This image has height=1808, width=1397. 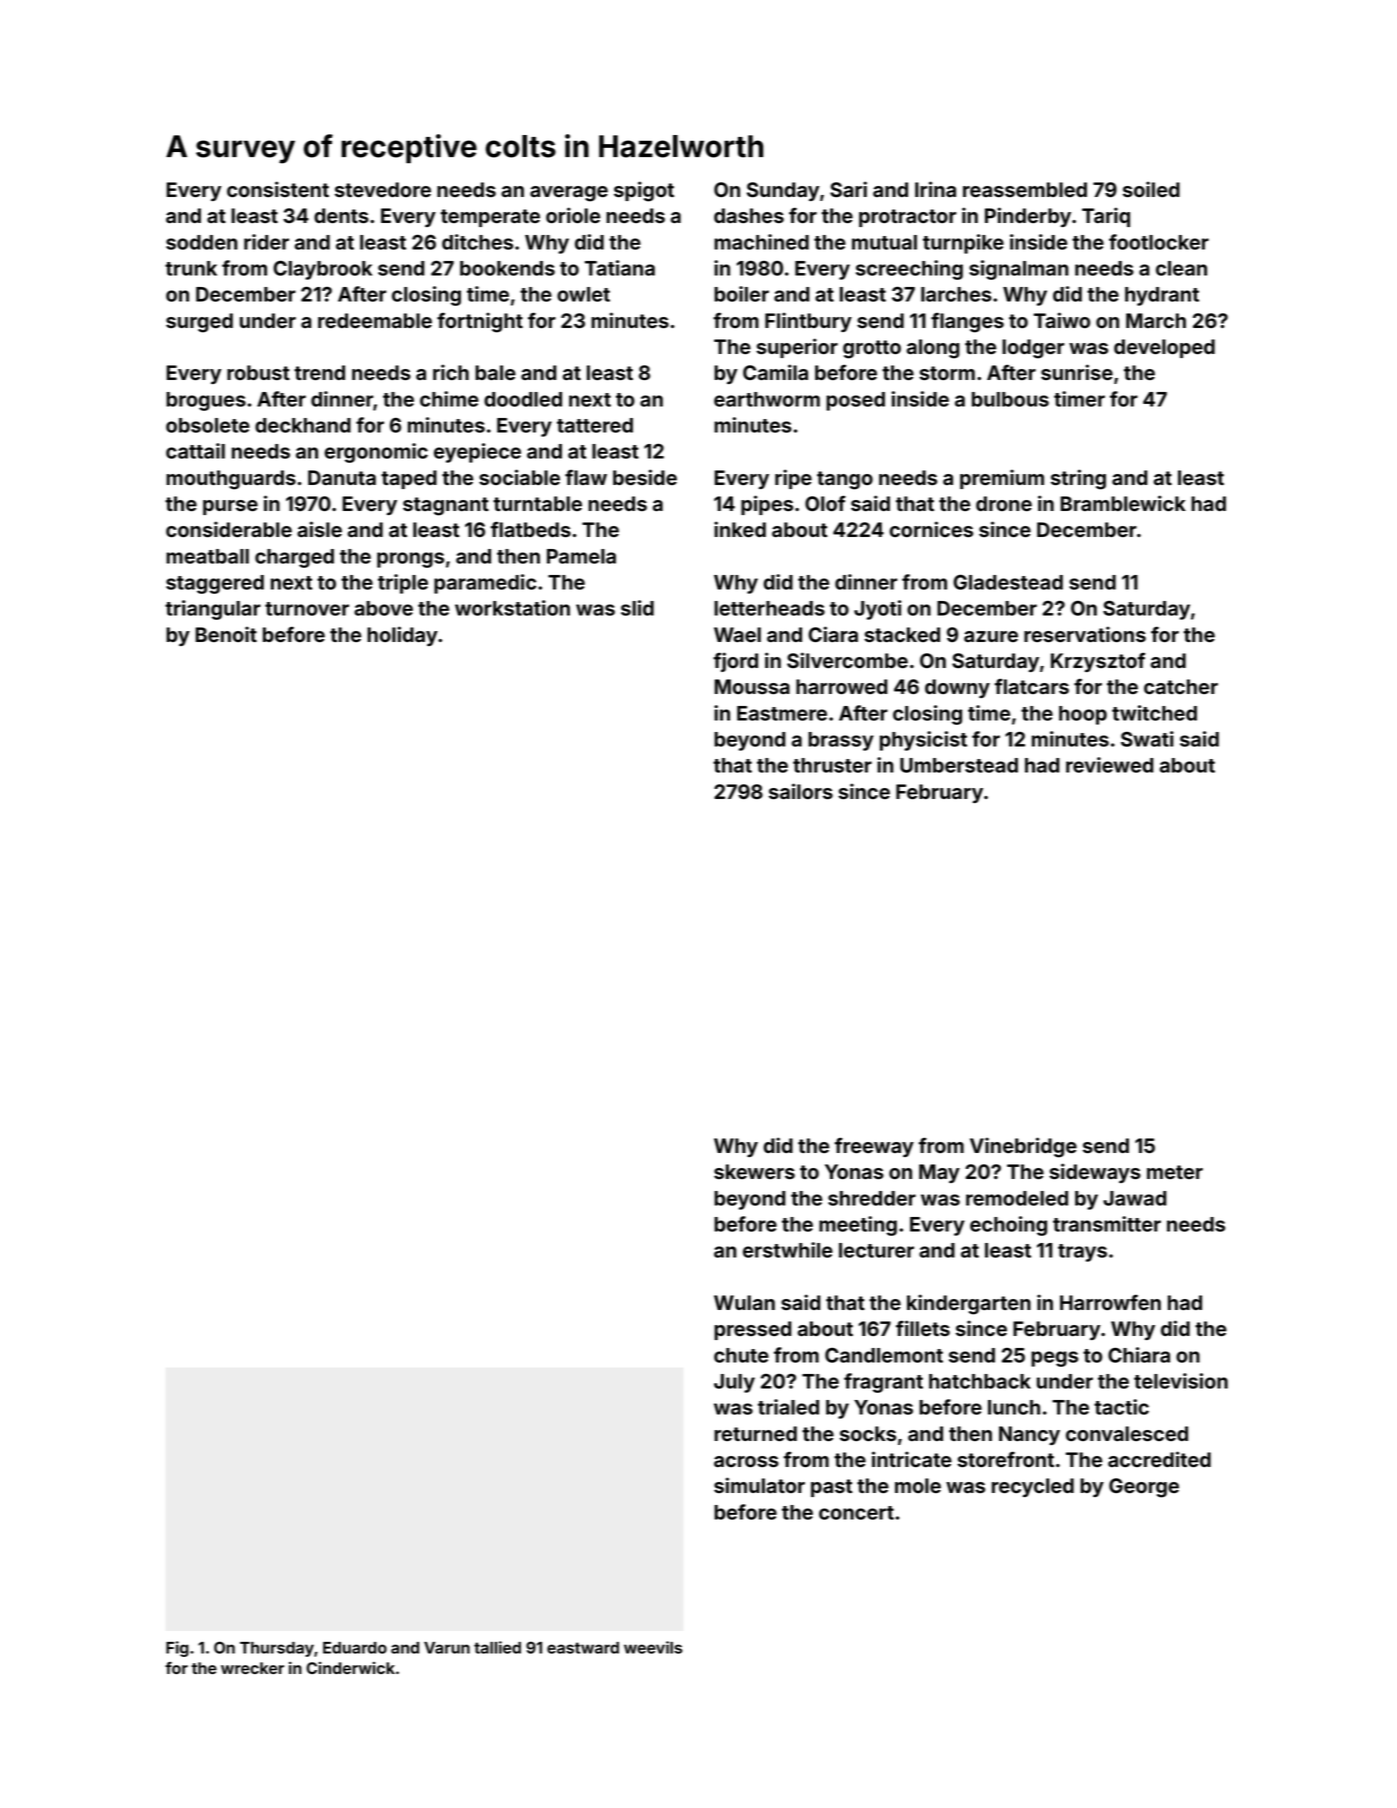 What do you see at coordinates (1109, 765) in the image?
I see `reviewed` at bounding box center [1109, 765].
